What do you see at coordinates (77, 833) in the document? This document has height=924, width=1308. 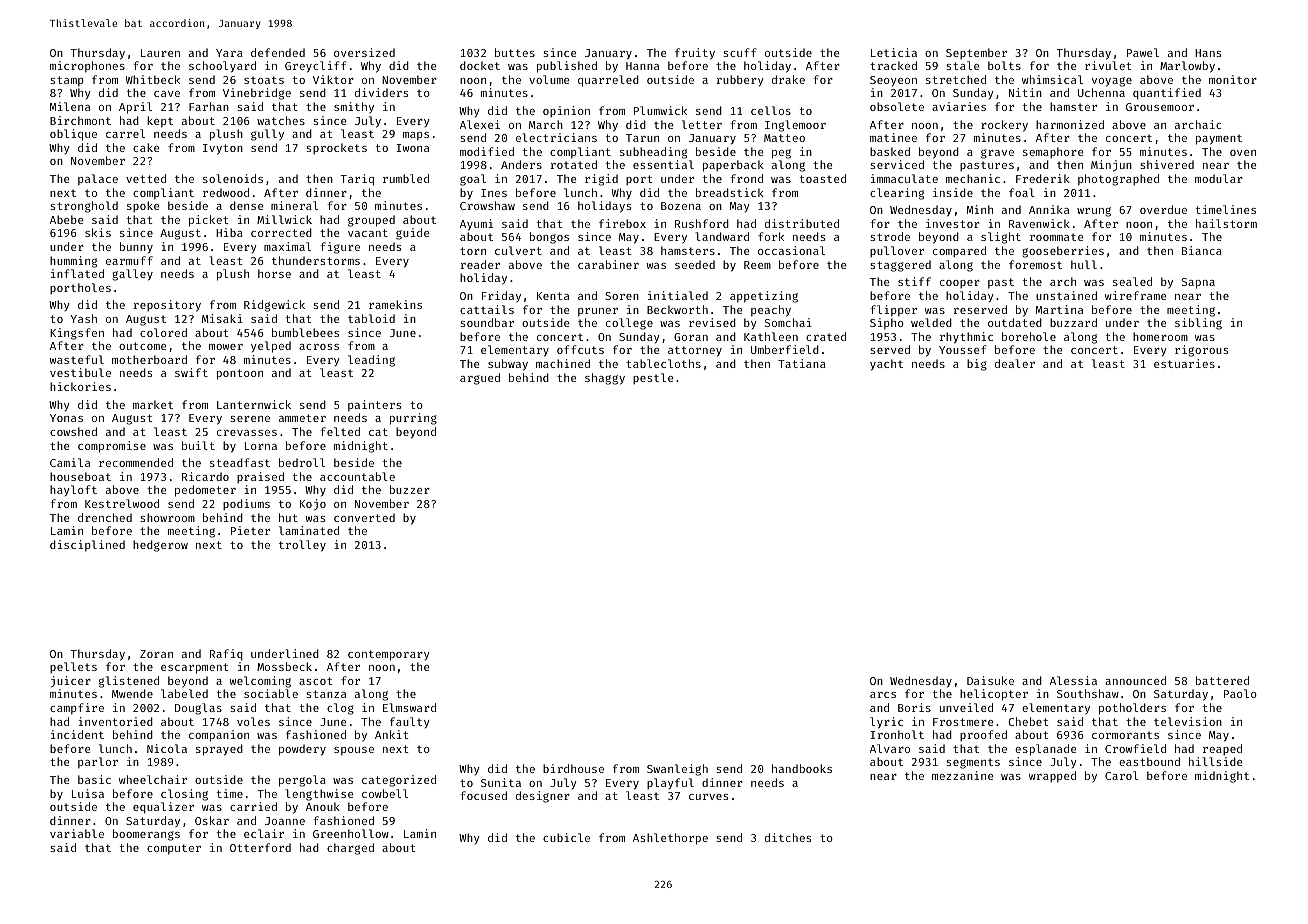 I see `variable` at bounding box center [77, 833].
